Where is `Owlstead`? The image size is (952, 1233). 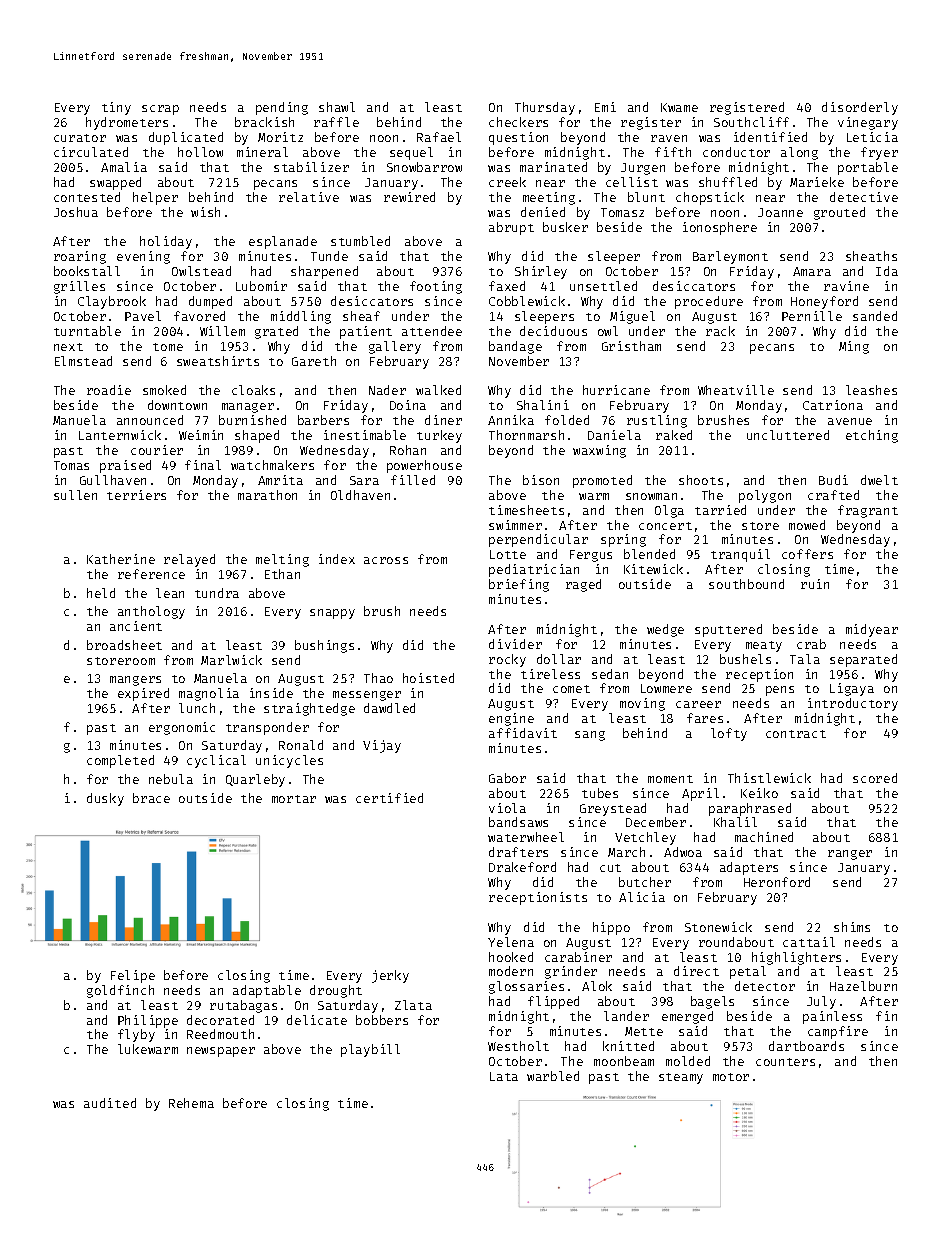
Owlstead is located at coordinates (201, 271).
